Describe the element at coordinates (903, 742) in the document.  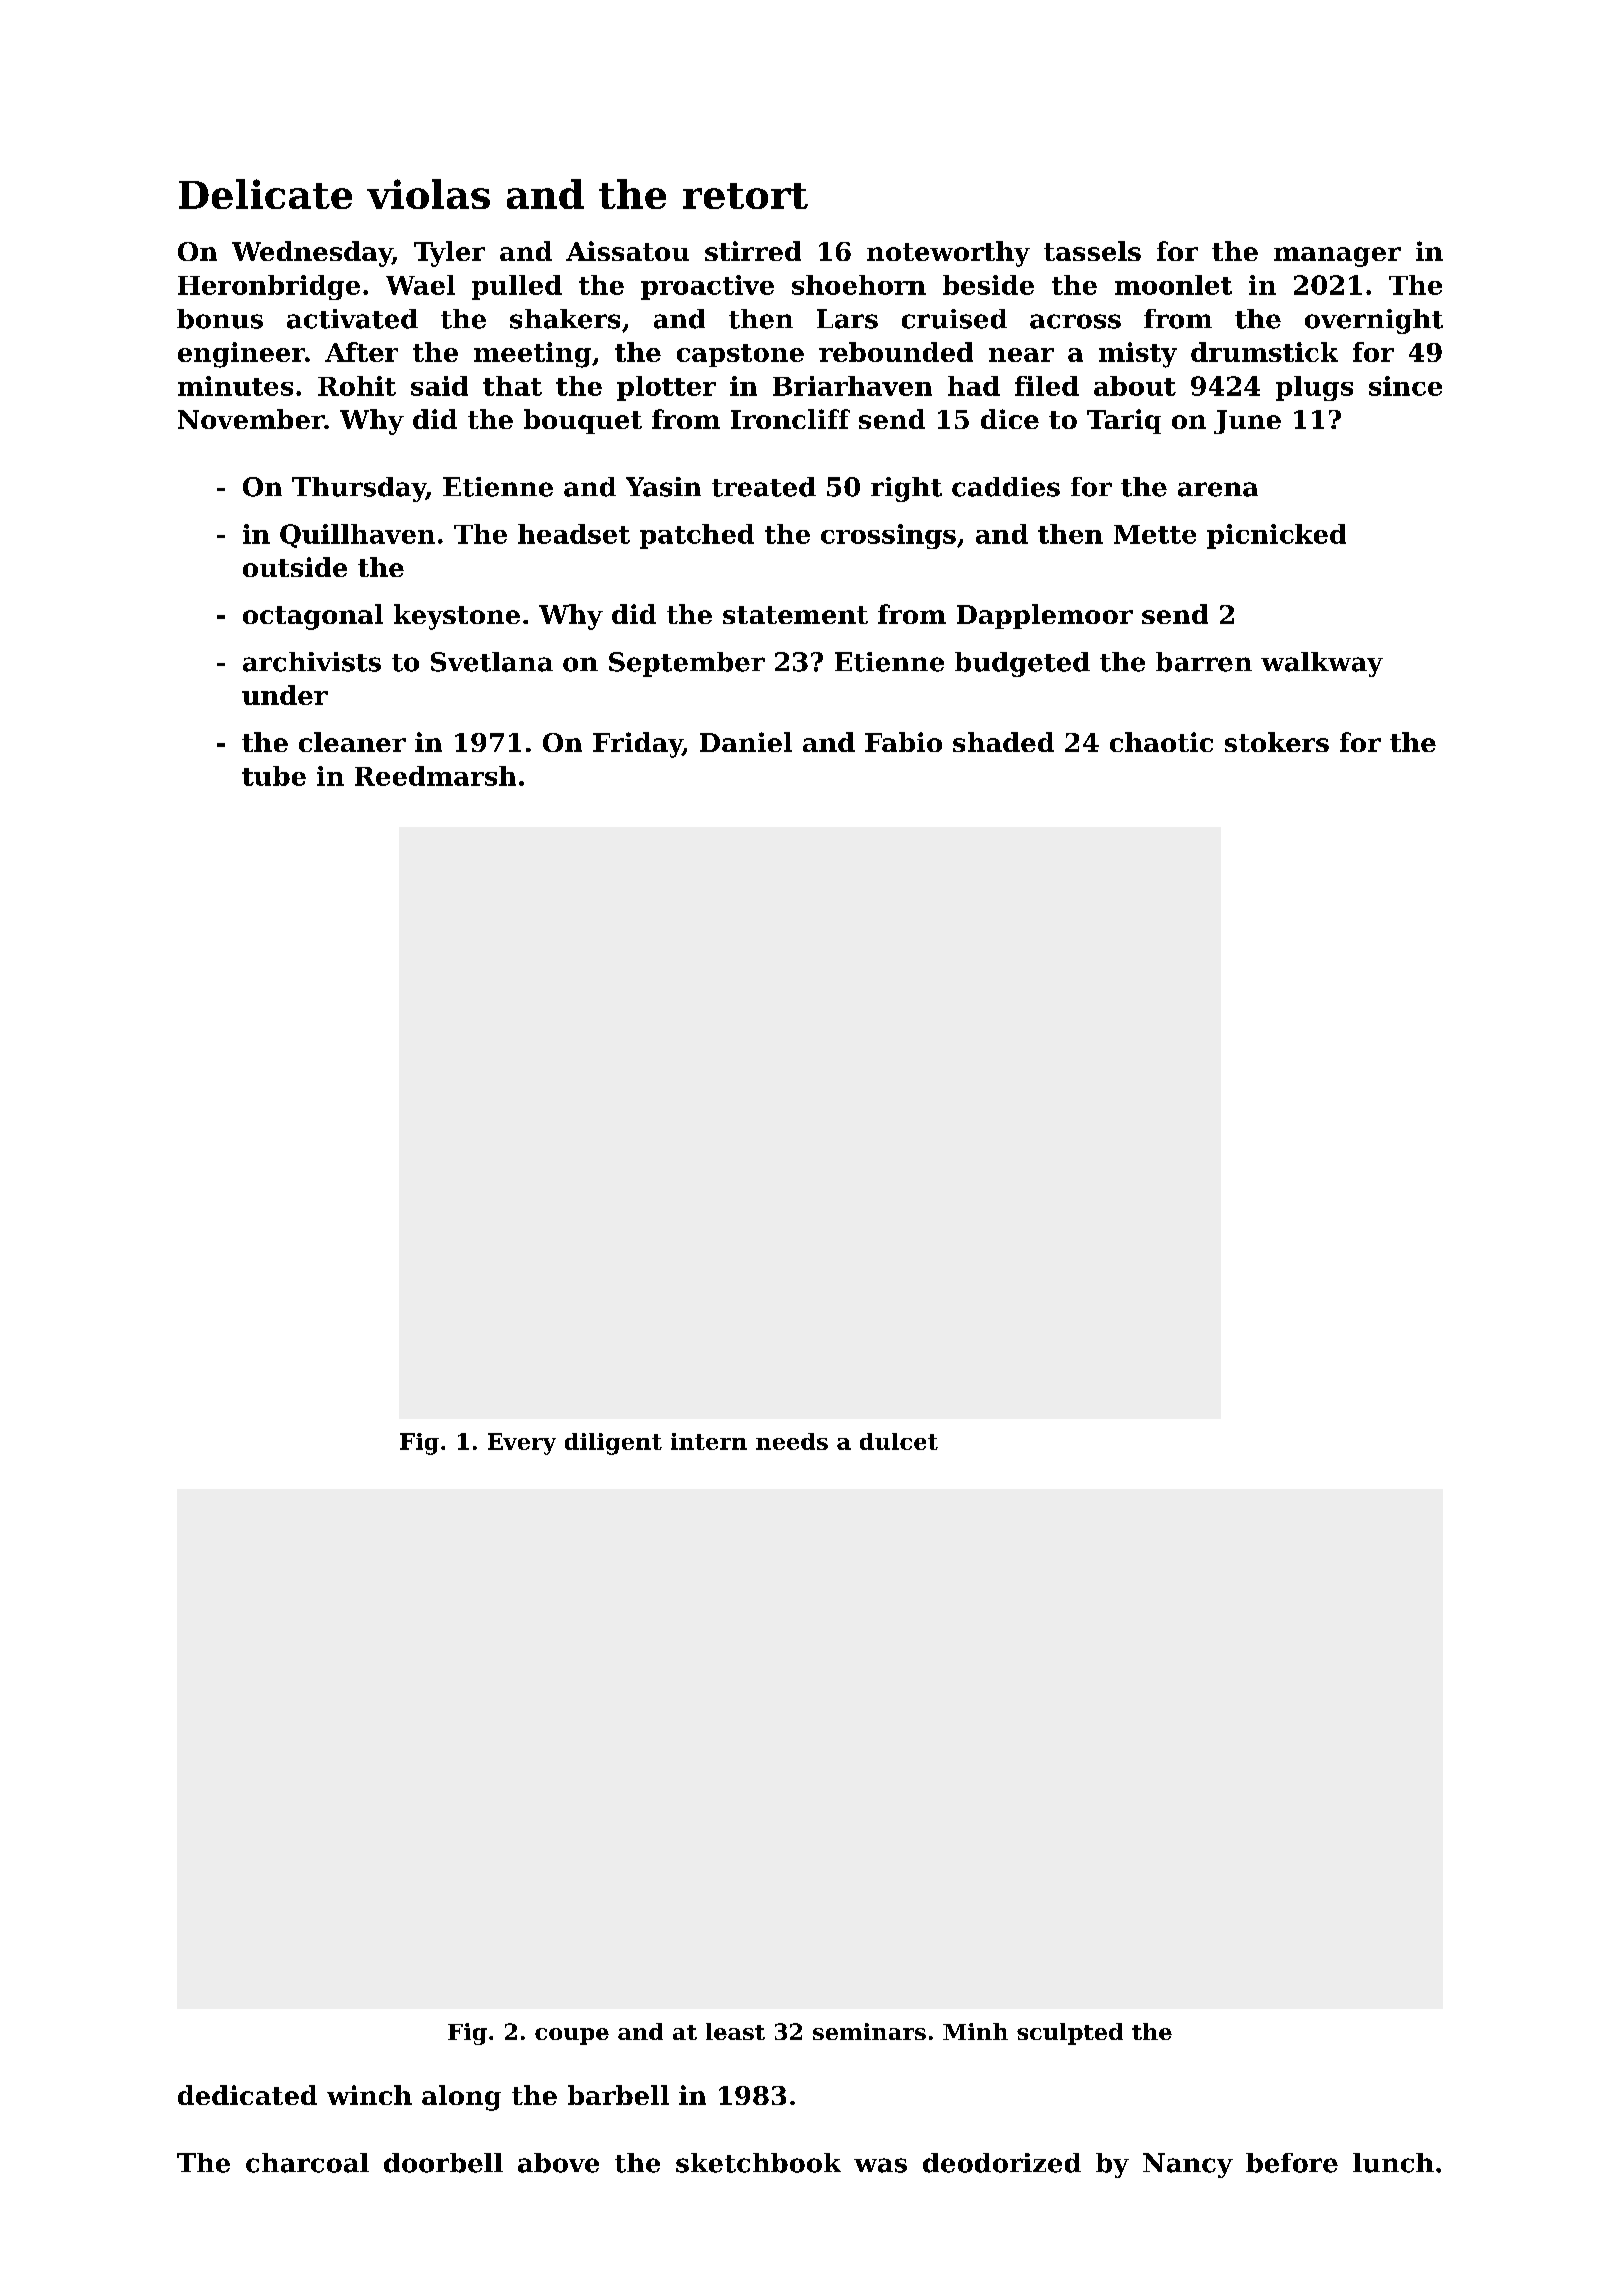
I see `Fabio` at that location.
